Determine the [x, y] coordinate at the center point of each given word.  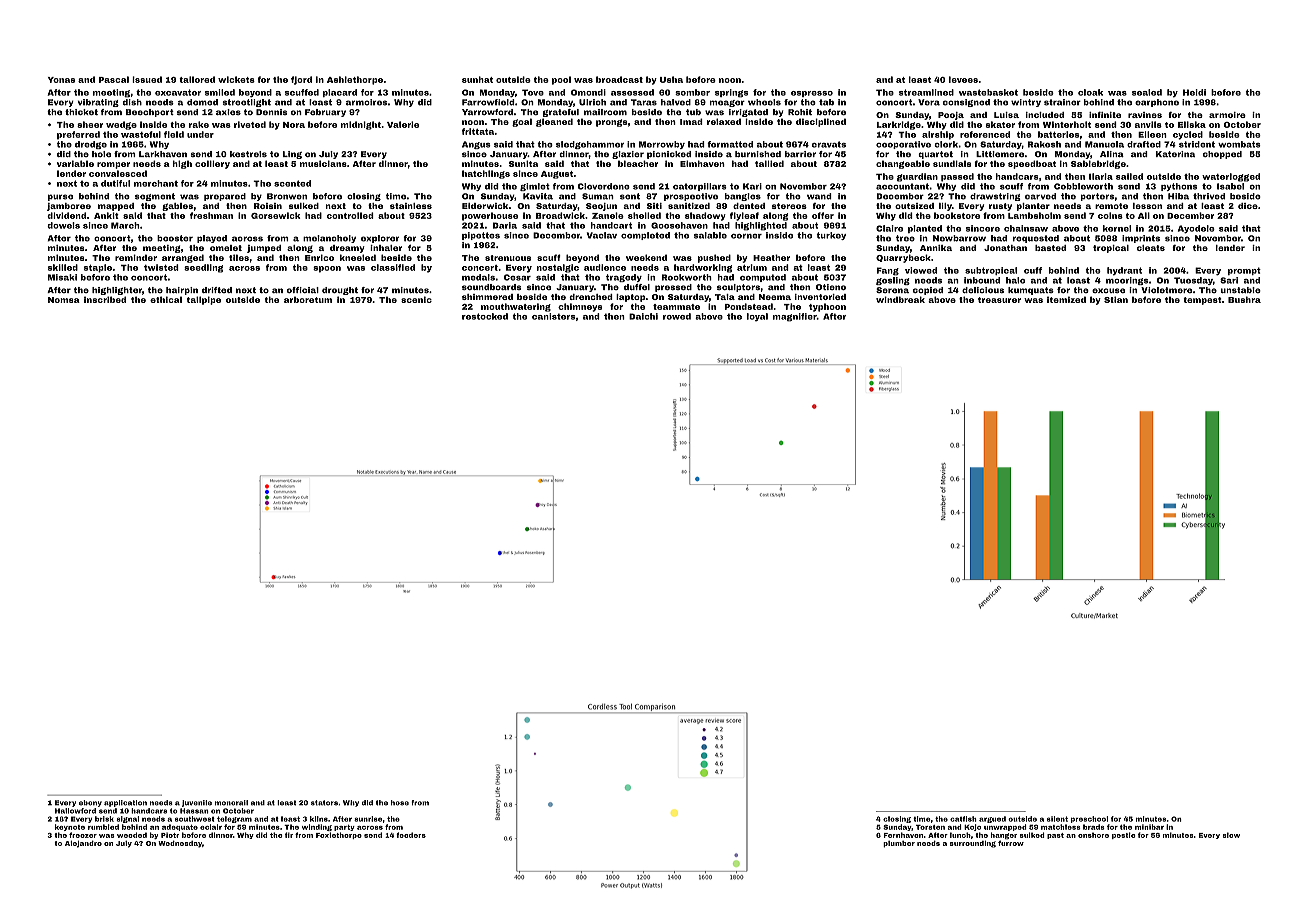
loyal [757, 317]
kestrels [248, 154]
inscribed [105, 299]
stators [324, 803]
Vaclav [602, 235]
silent [1057, 819]
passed [957, 177]
